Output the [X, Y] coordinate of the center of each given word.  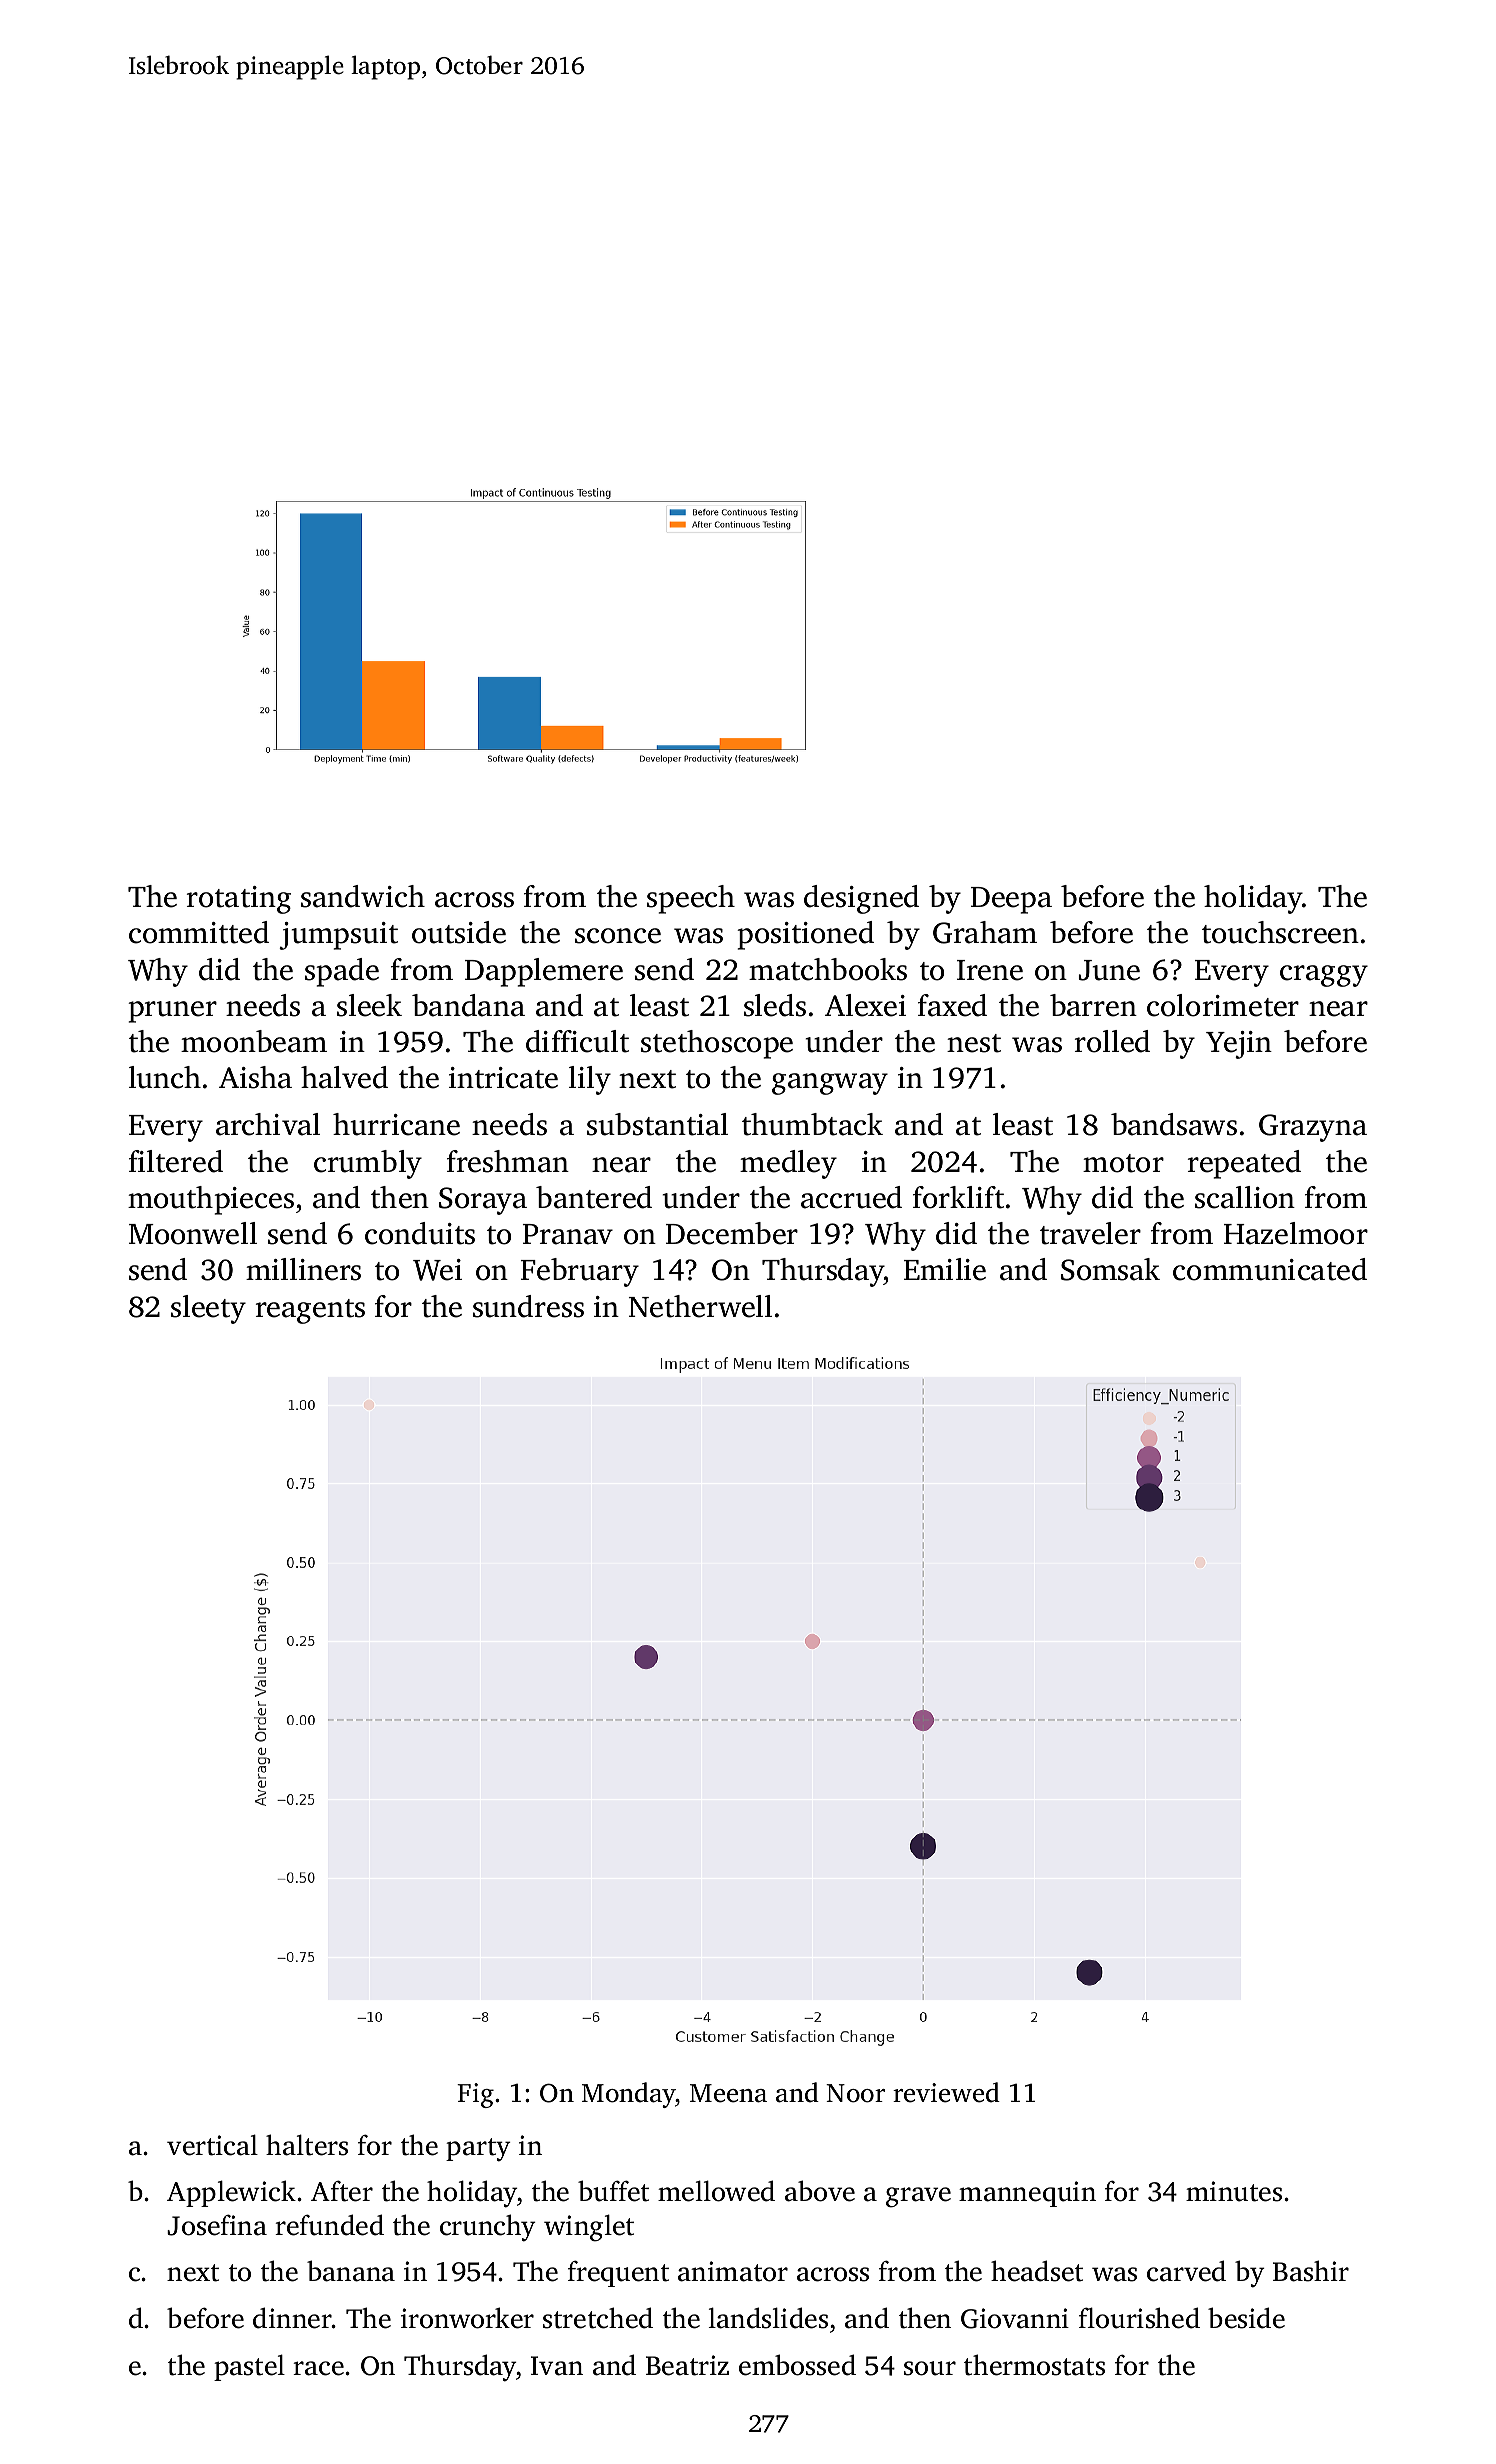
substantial [657, 1124]
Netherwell [700, 1306]
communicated [1270, 1269]
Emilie [945, 1269]
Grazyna [1313, 1128]
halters [307, 2145]
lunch [165, 1077]
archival [268, 1124]
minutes [1234, 2191]
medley [788, 1164]
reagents [310, 1311]
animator [733, 2271]
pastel [249, 2367]
